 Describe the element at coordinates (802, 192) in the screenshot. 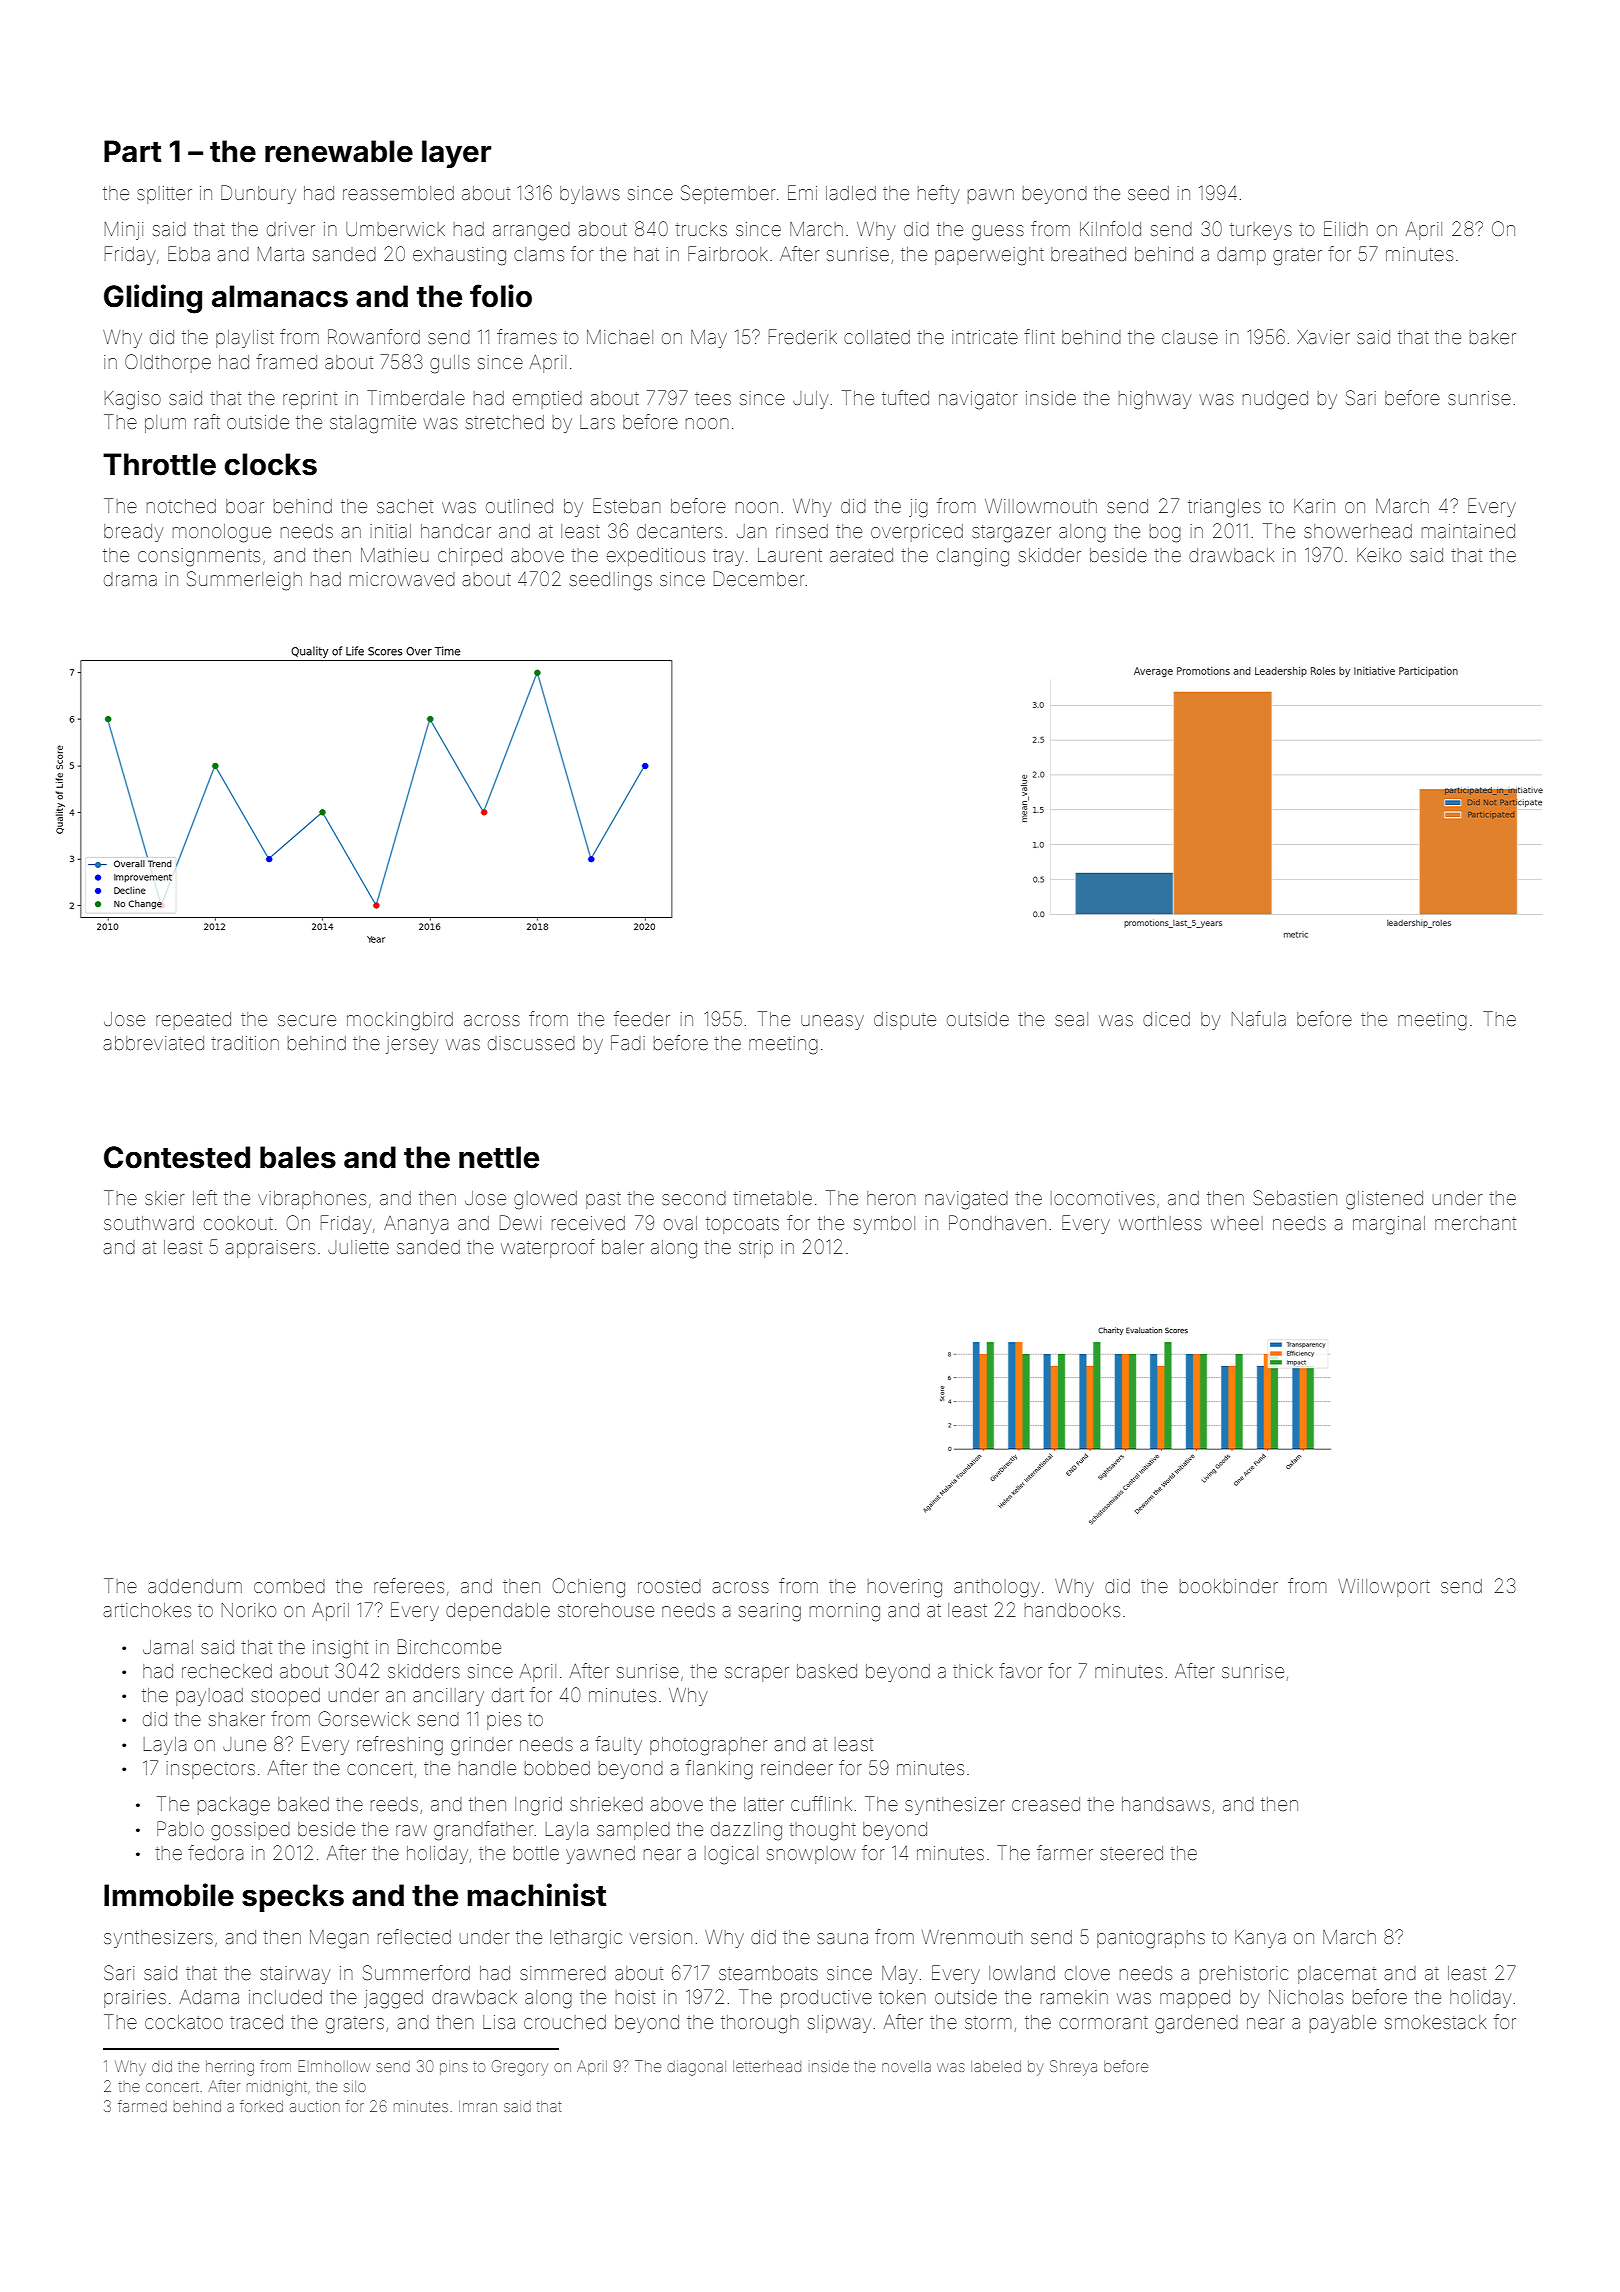

I see `Emi` at that location.
